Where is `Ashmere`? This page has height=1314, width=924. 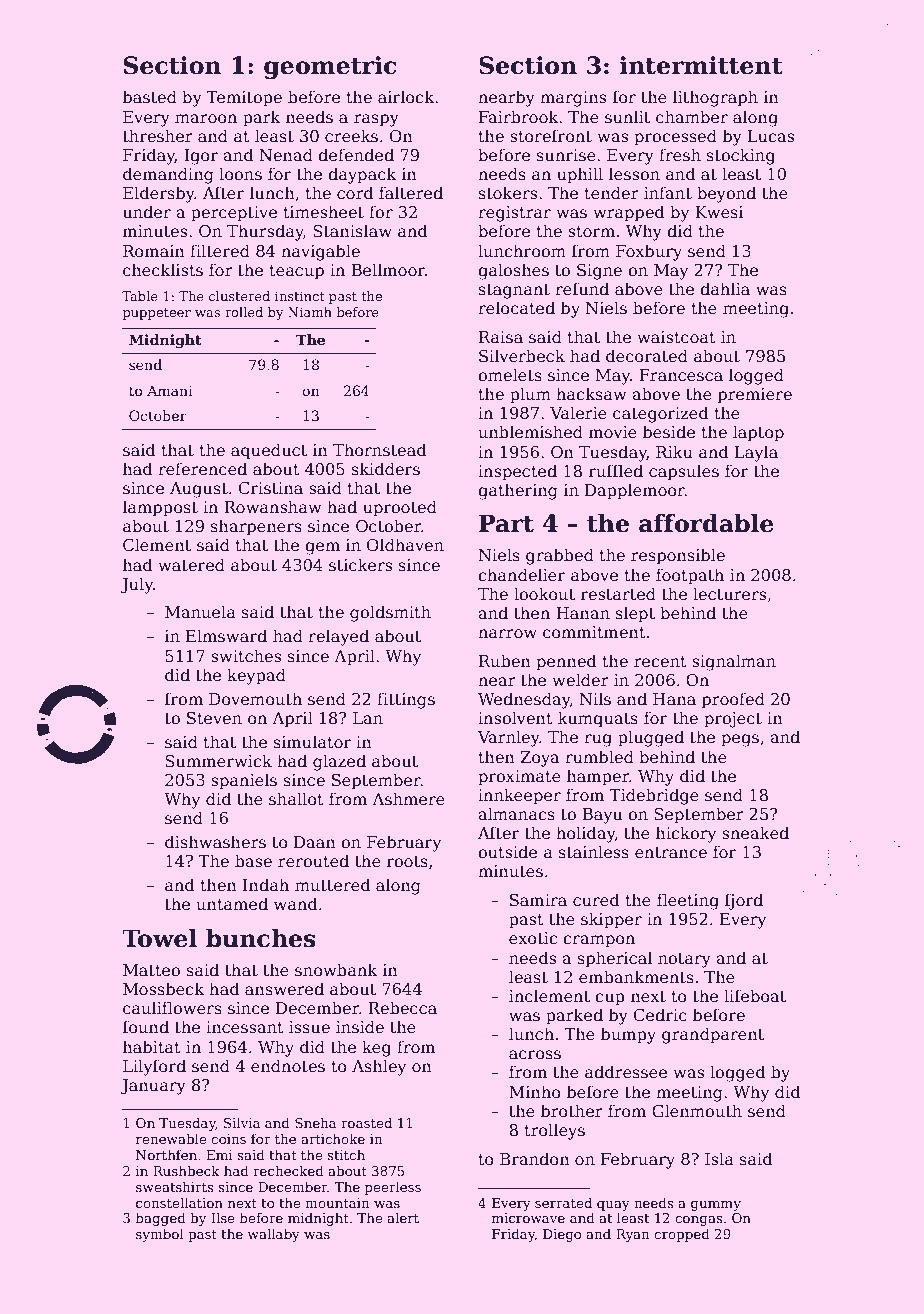 Ashmere is located at coordinates (408, 799).
